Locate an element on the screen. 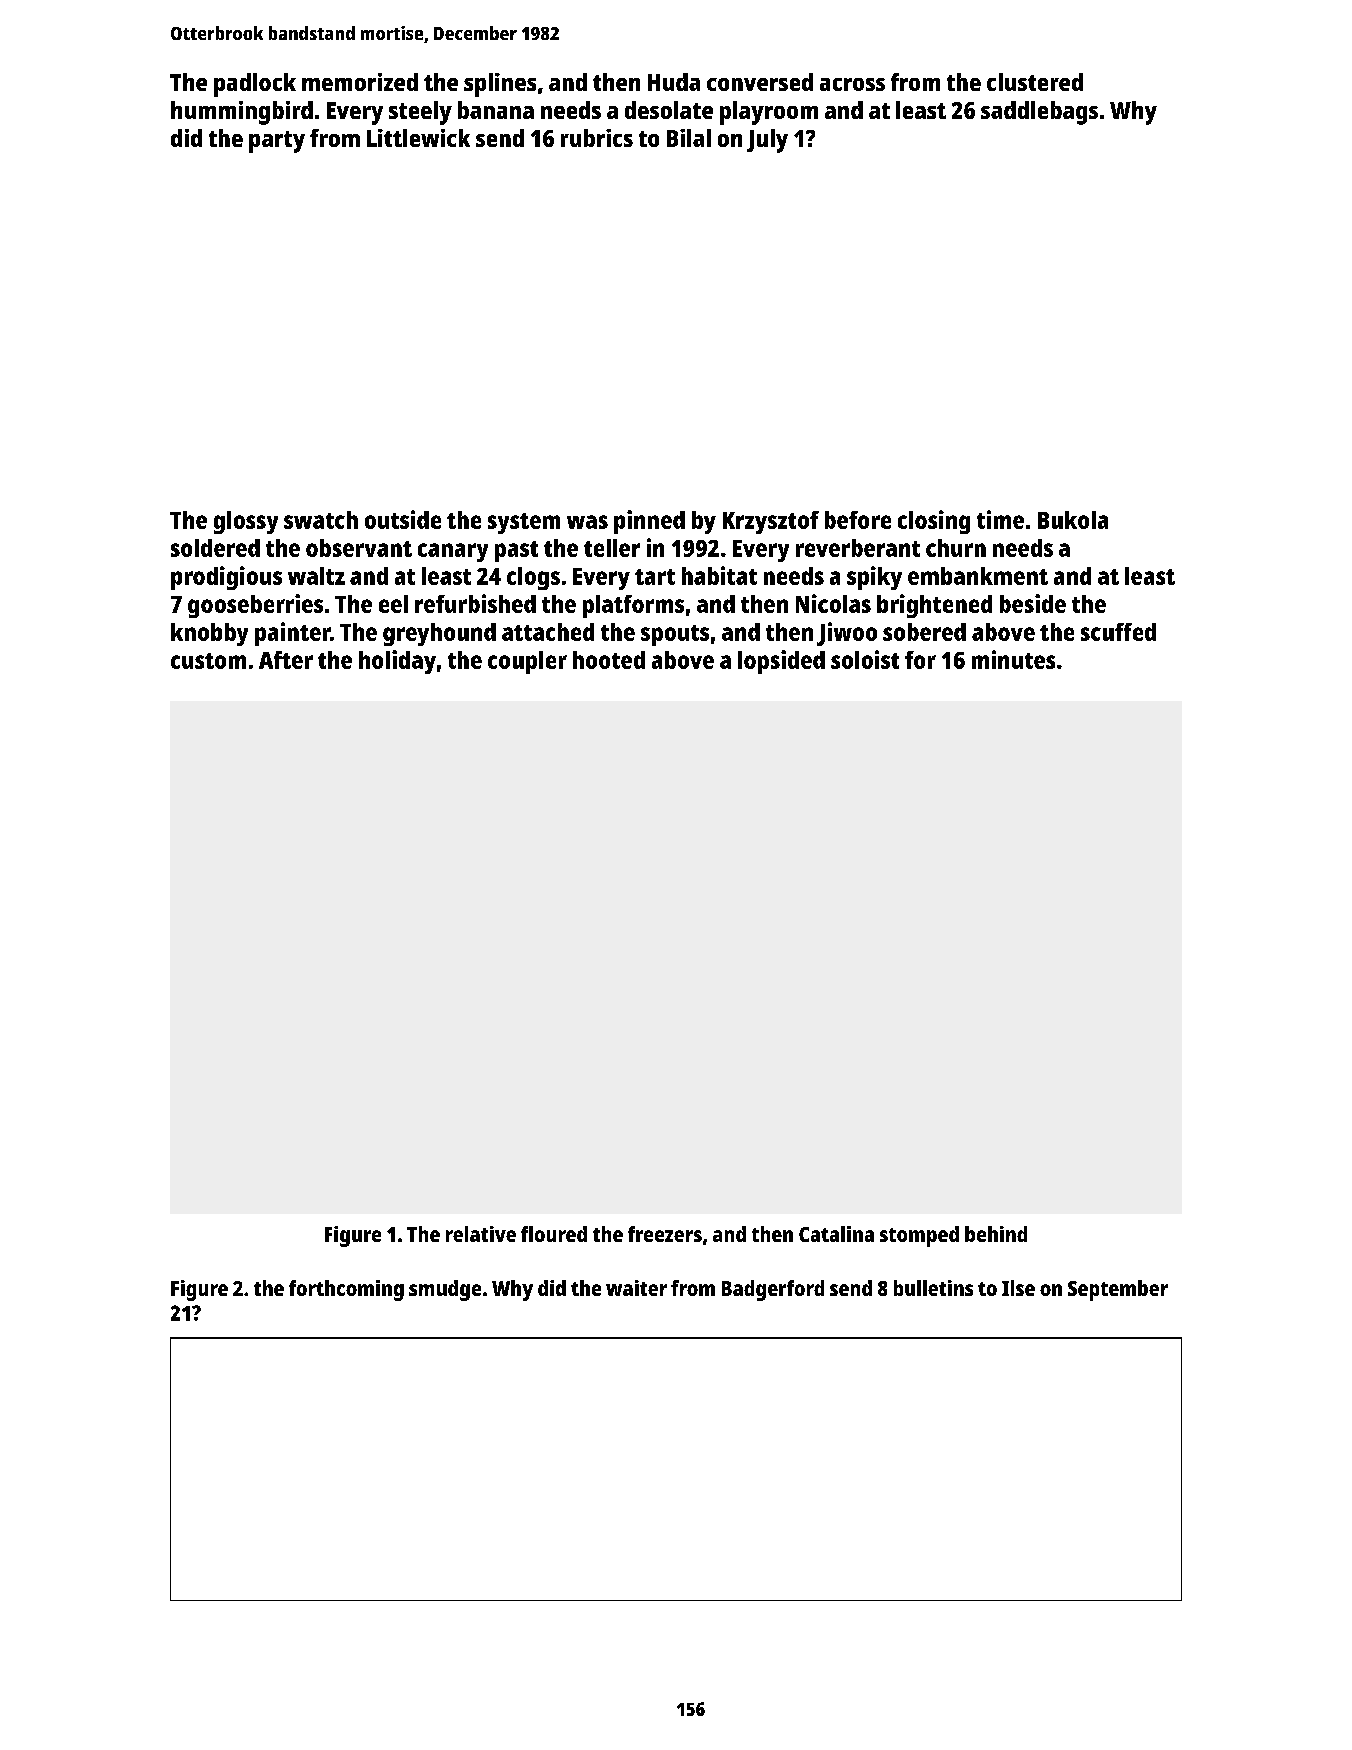 The image size is (1352, 1750). holiday is located at coordinates (397, 662).
